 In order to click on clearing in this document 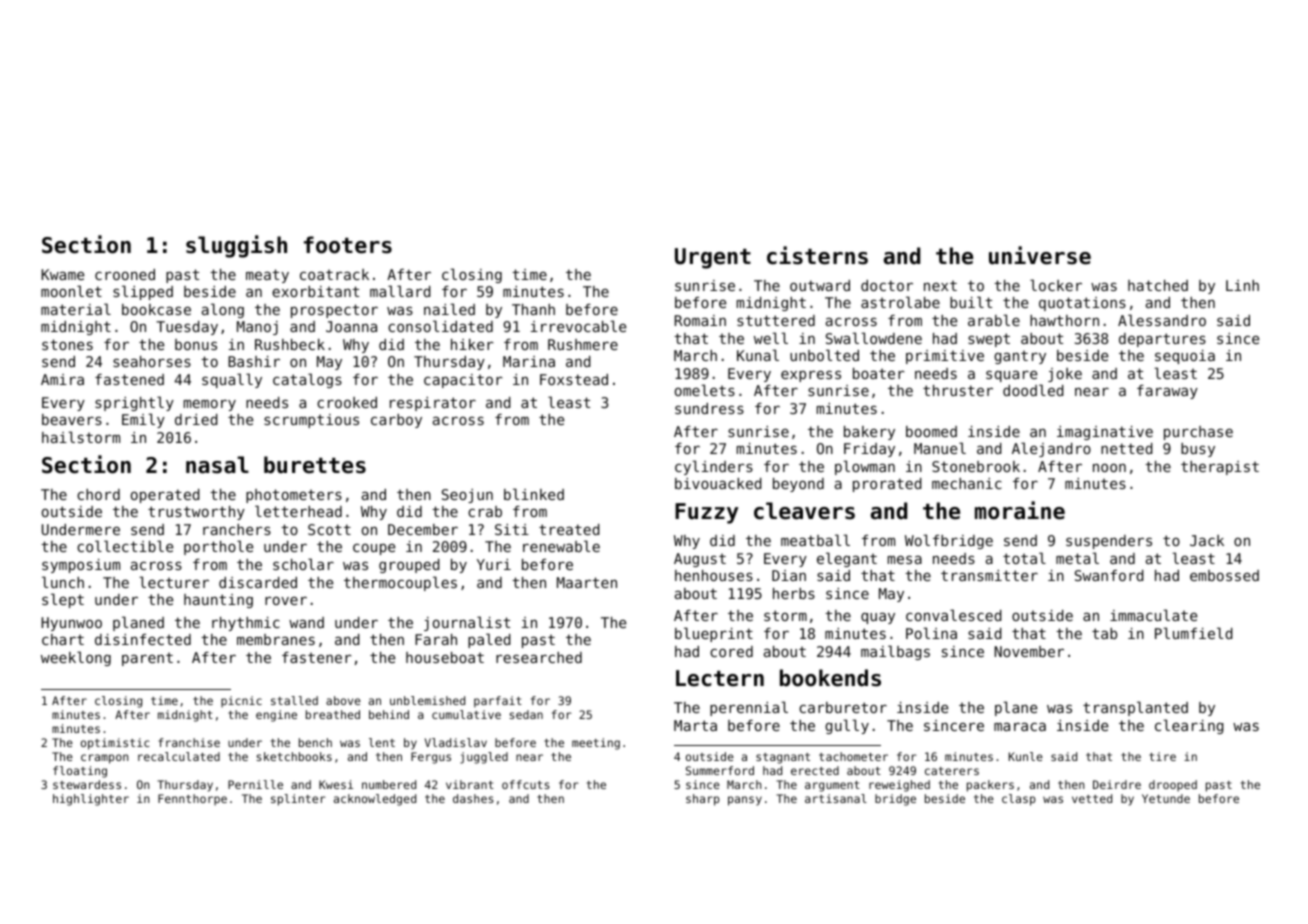, I will do `click(1189, 726)`.
